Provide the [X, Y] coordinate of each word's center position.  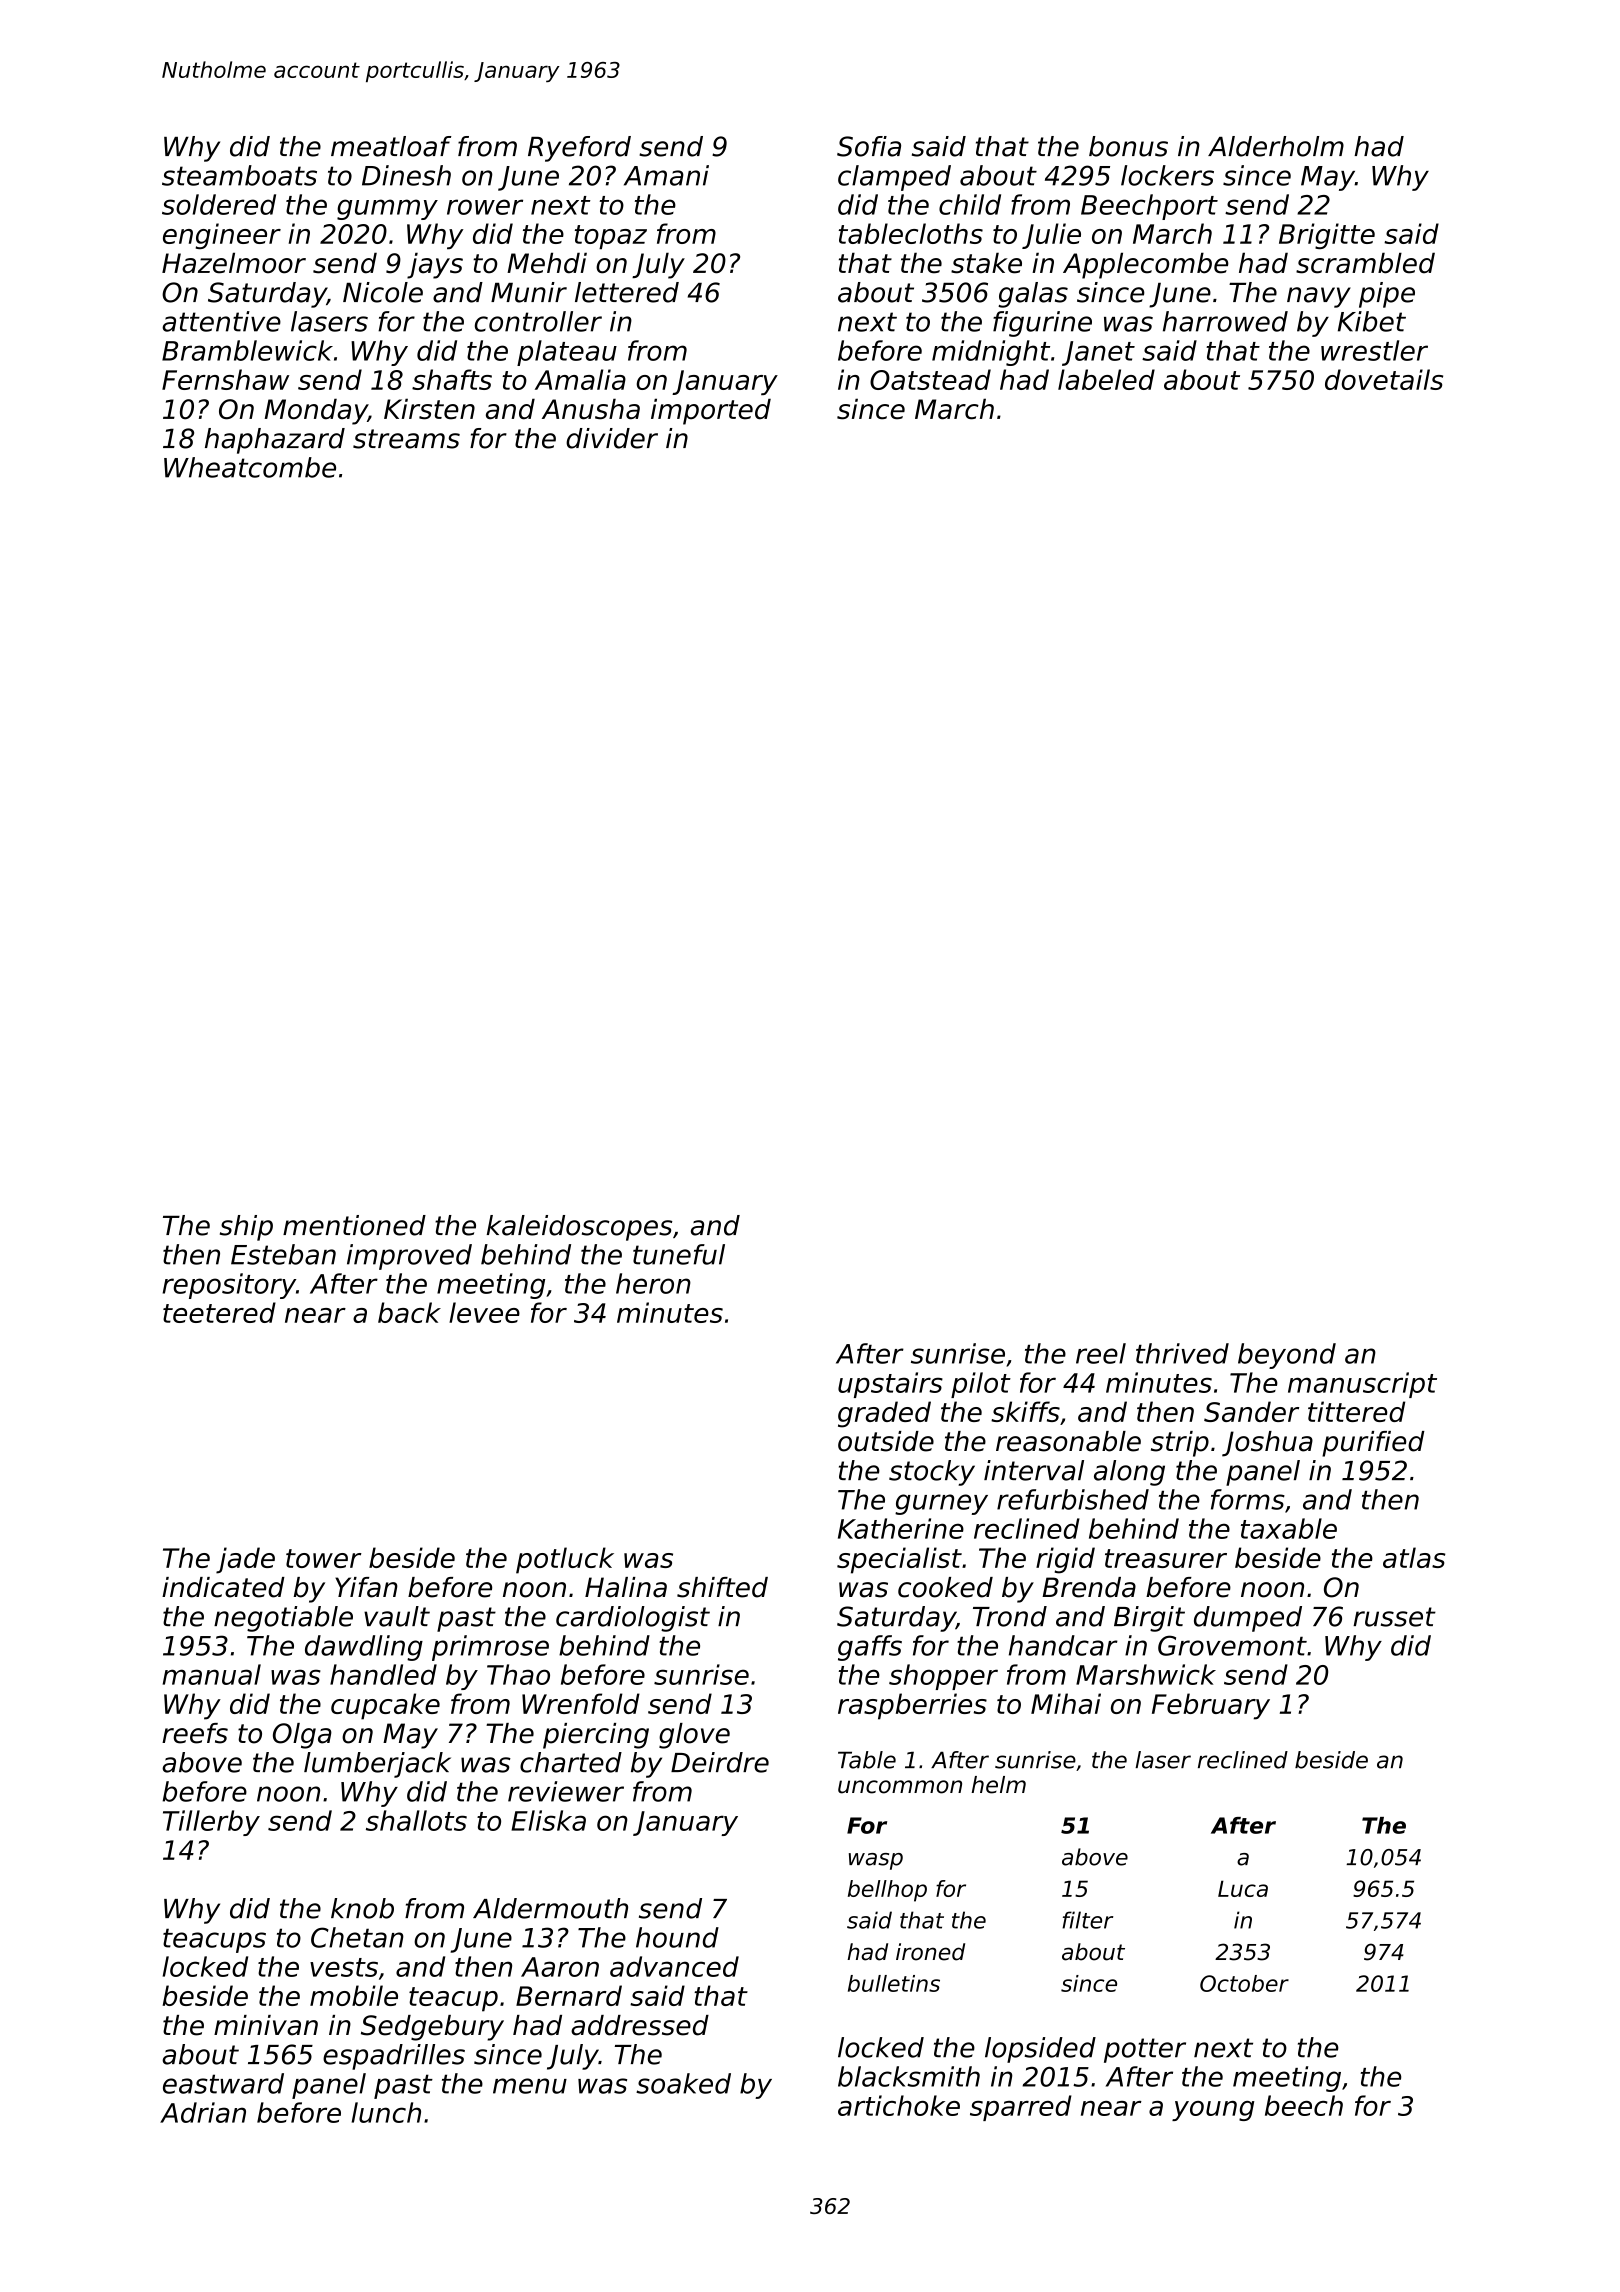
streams [406, 439]
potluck [565, 1560]
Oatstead [930, 379]
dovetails [1384, 379]
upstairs [890, 1385]
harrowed [1225, 321]
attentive [221, 321]
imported [711, 411]
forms [1248, 1499]
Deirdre [720, 1762]
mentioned [354, 1225]
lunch [386, 2112]
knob [362, 1908]
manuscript [1362, 1385]
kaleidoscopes [579, 1228]
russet [1394, 1617]
